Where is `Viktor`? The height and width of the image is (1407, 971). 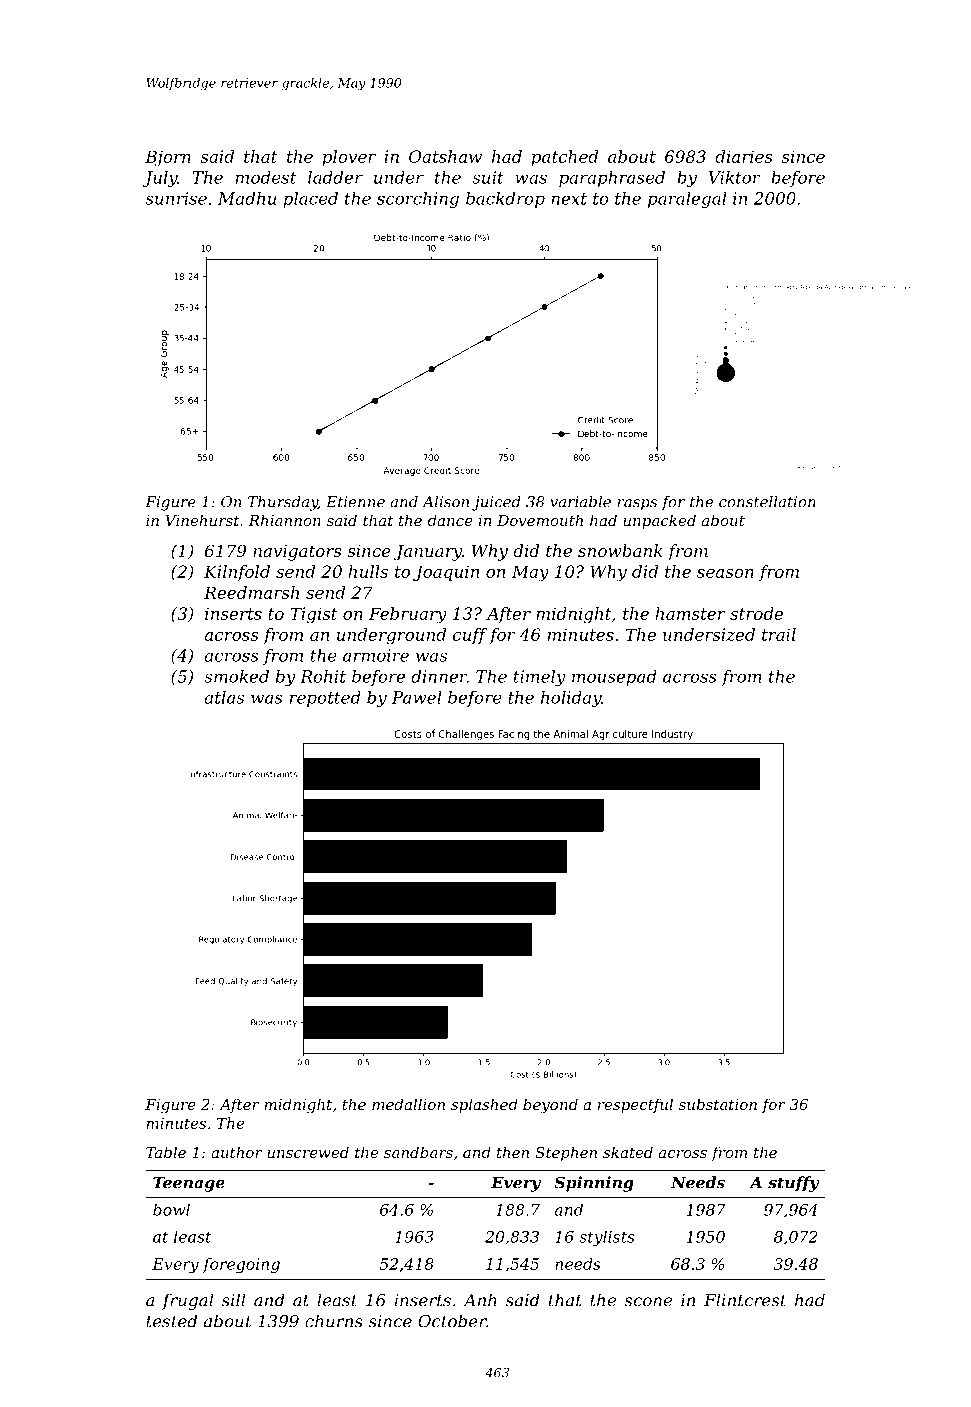 Viktor is located at coordinates (735, 177).
